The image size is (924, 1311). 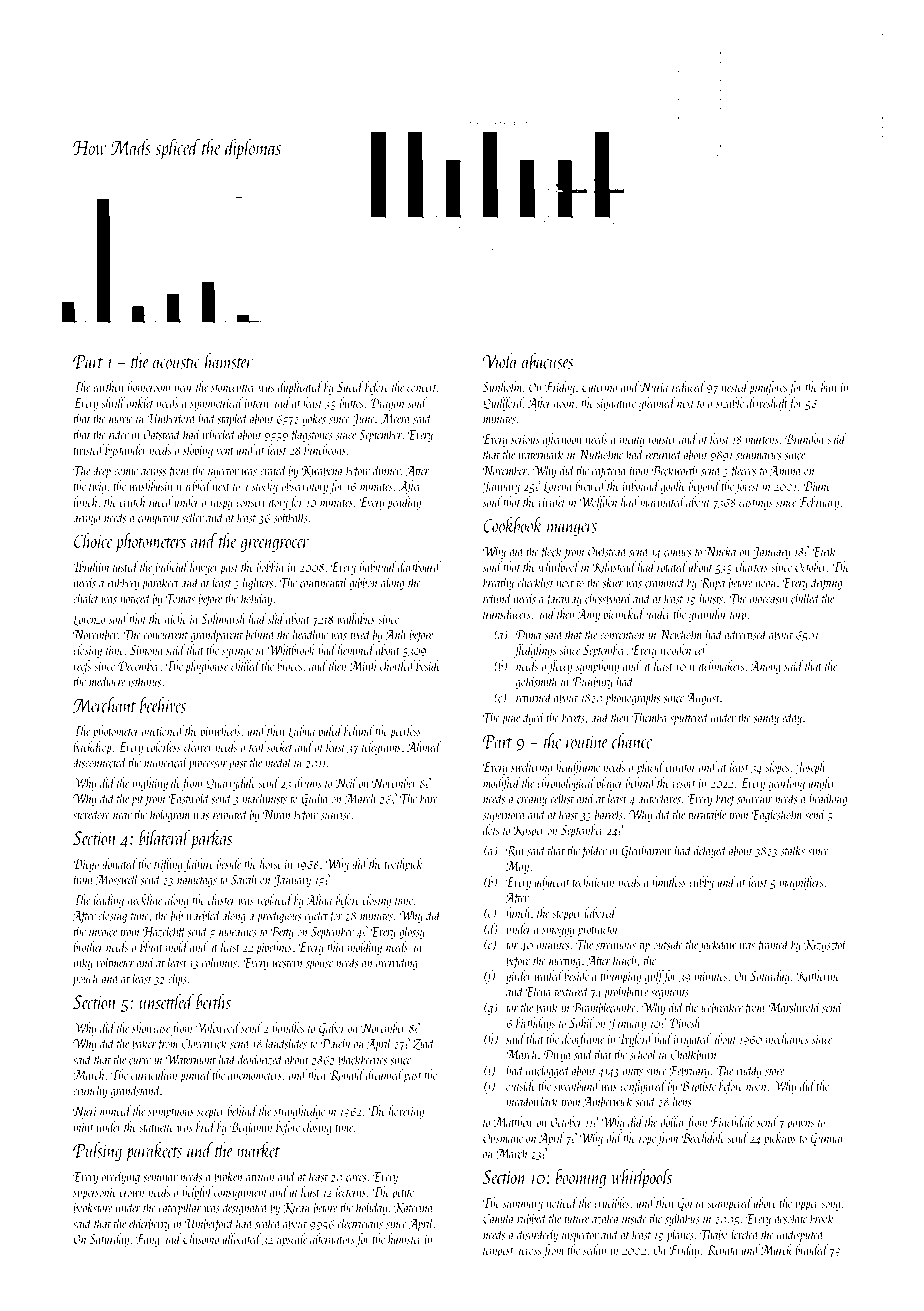 What do you see at coordinates (148, 1240) in the screenshot?
I see `Fang` at bounding box center [148, 1240].
